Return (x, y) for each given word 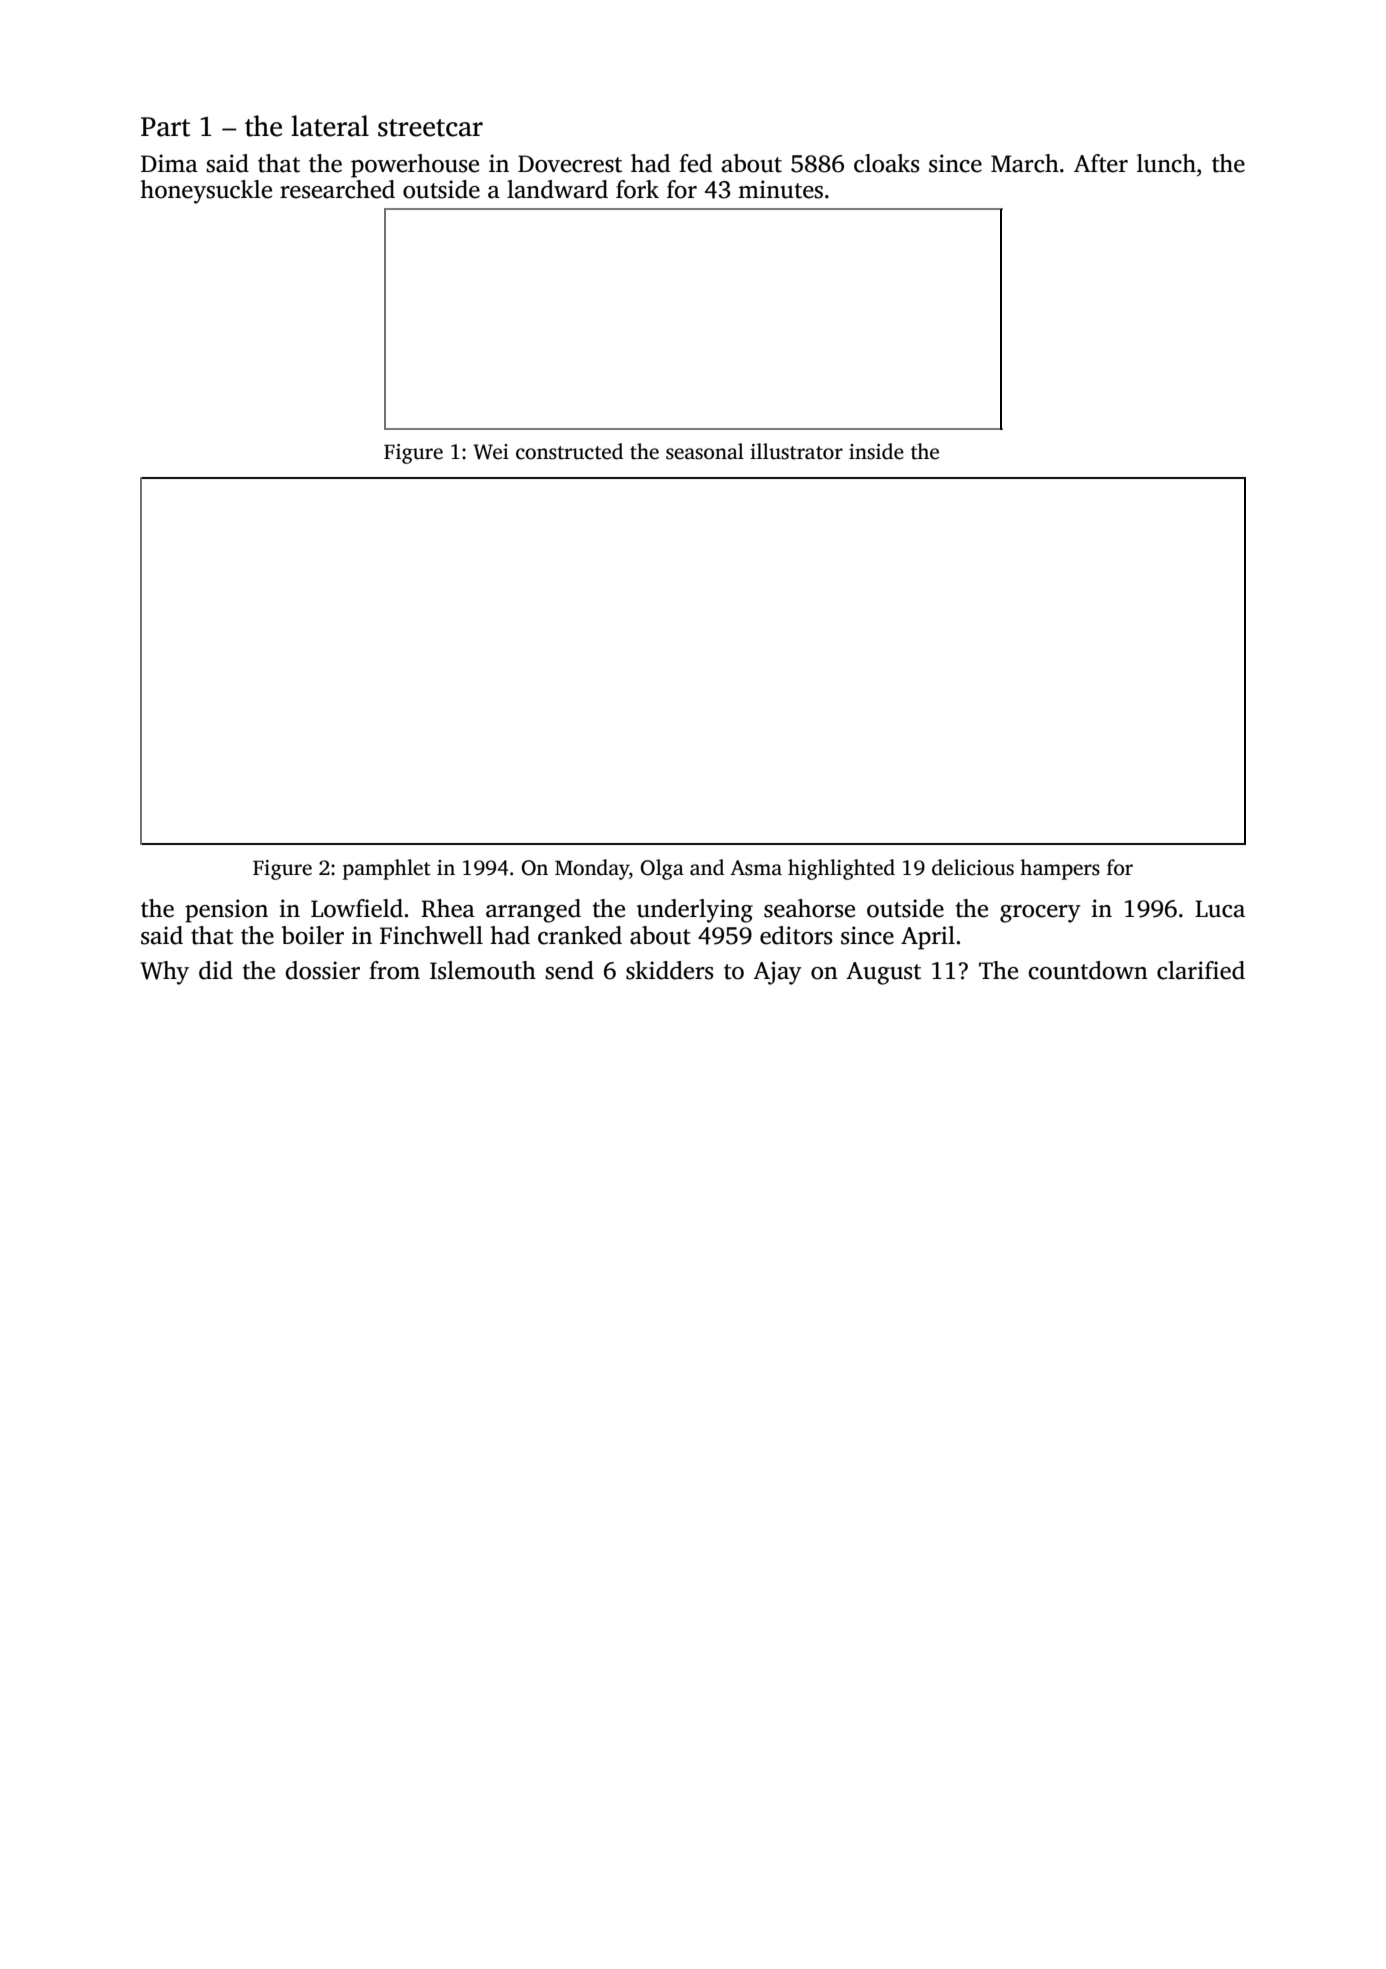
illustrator (796, 451)
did (216, 970)
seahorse (809, 908)
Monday (592, 869)
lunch (1166, 163)
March (1025, 163)
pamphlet (387, 869)
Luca (1220, 909)
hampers (1060, 869)
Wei (491, 452)
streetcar (430, 128)
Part (165, 127)
